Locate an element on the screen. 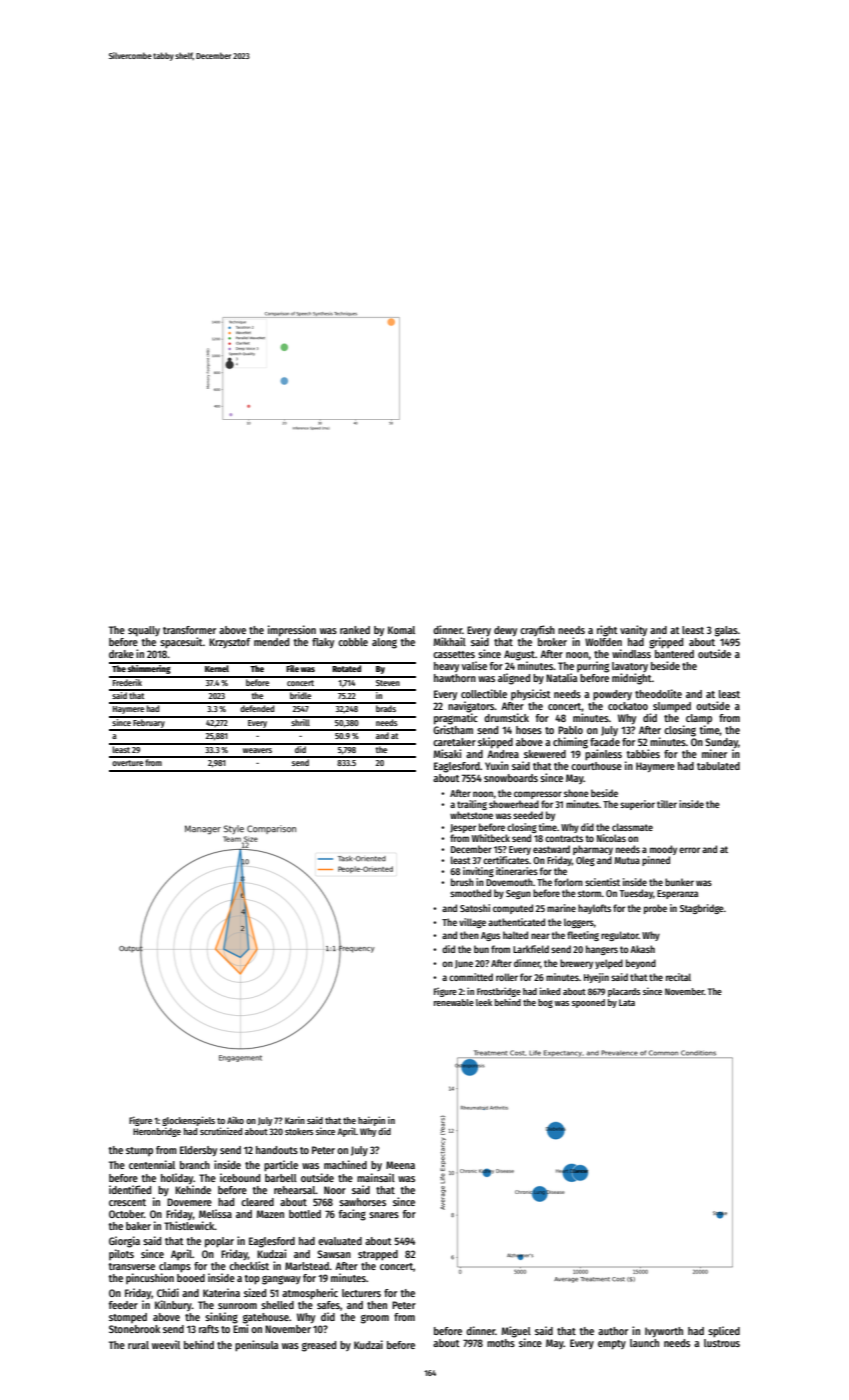 The height and width of the screenshot is (1400, 849). weevil is located at coordinates (166, 1344).
